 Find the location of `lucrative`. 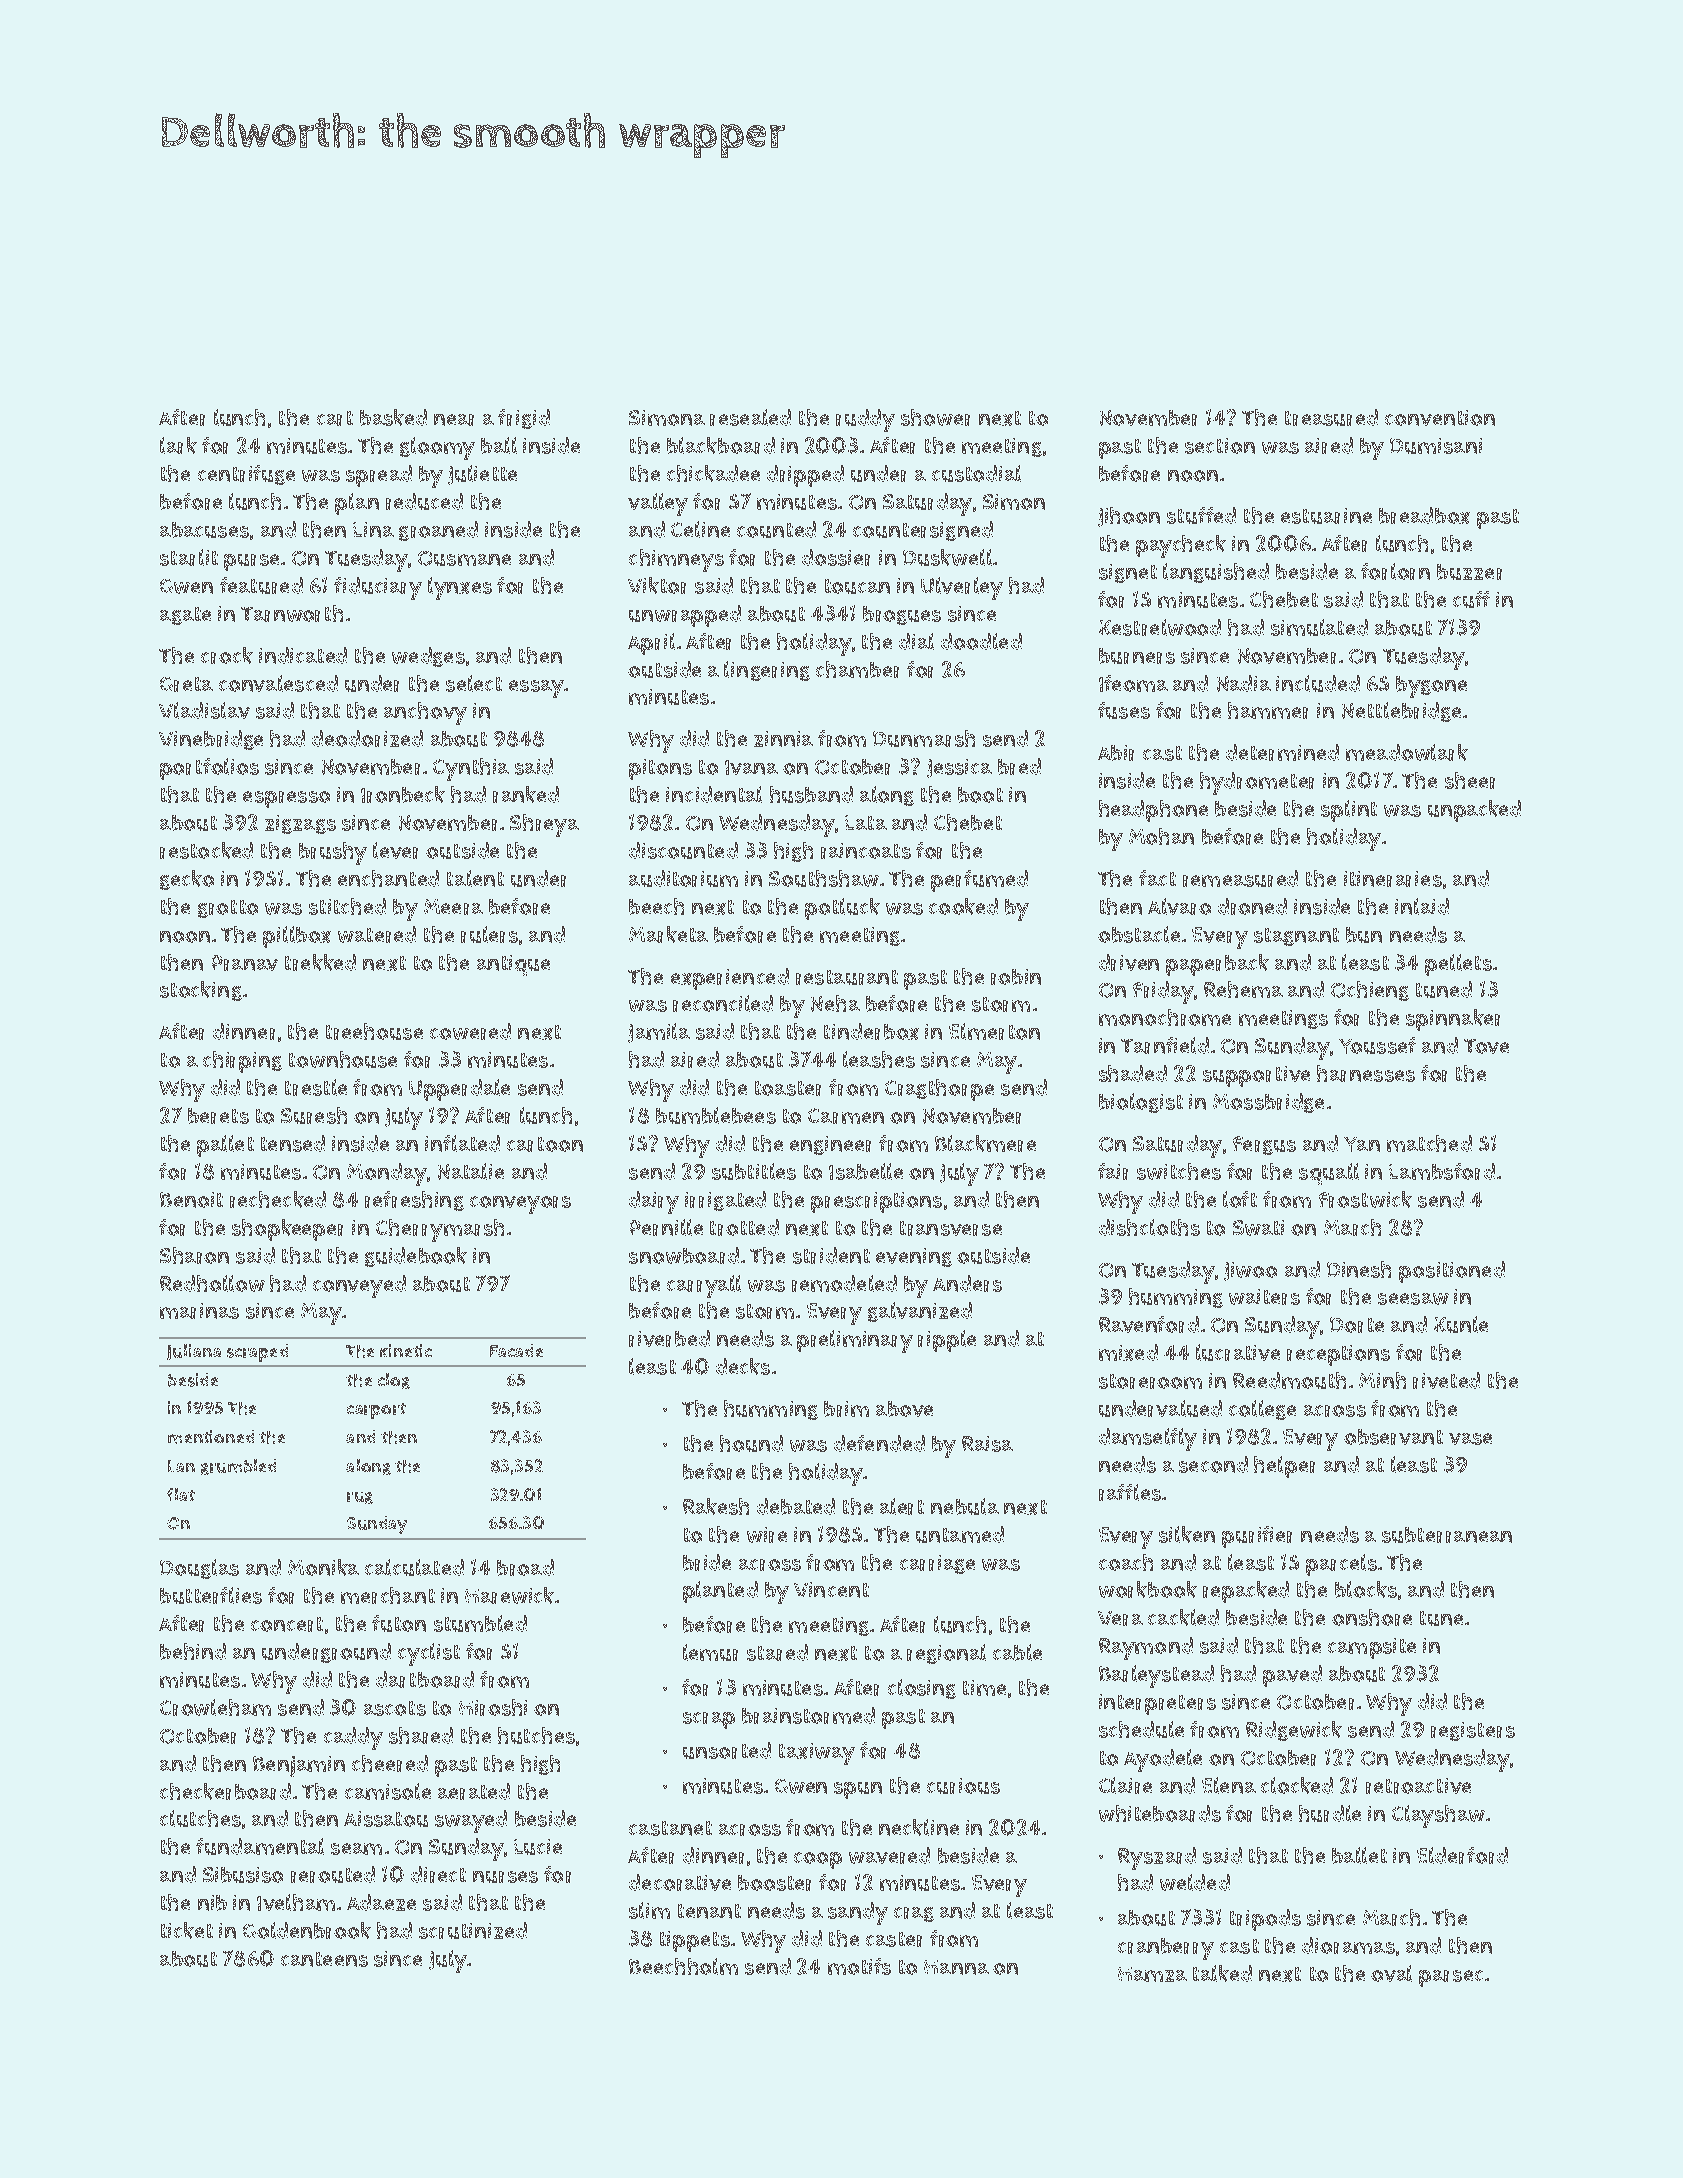

lucrative is located at coordinates (1238, 1352).
